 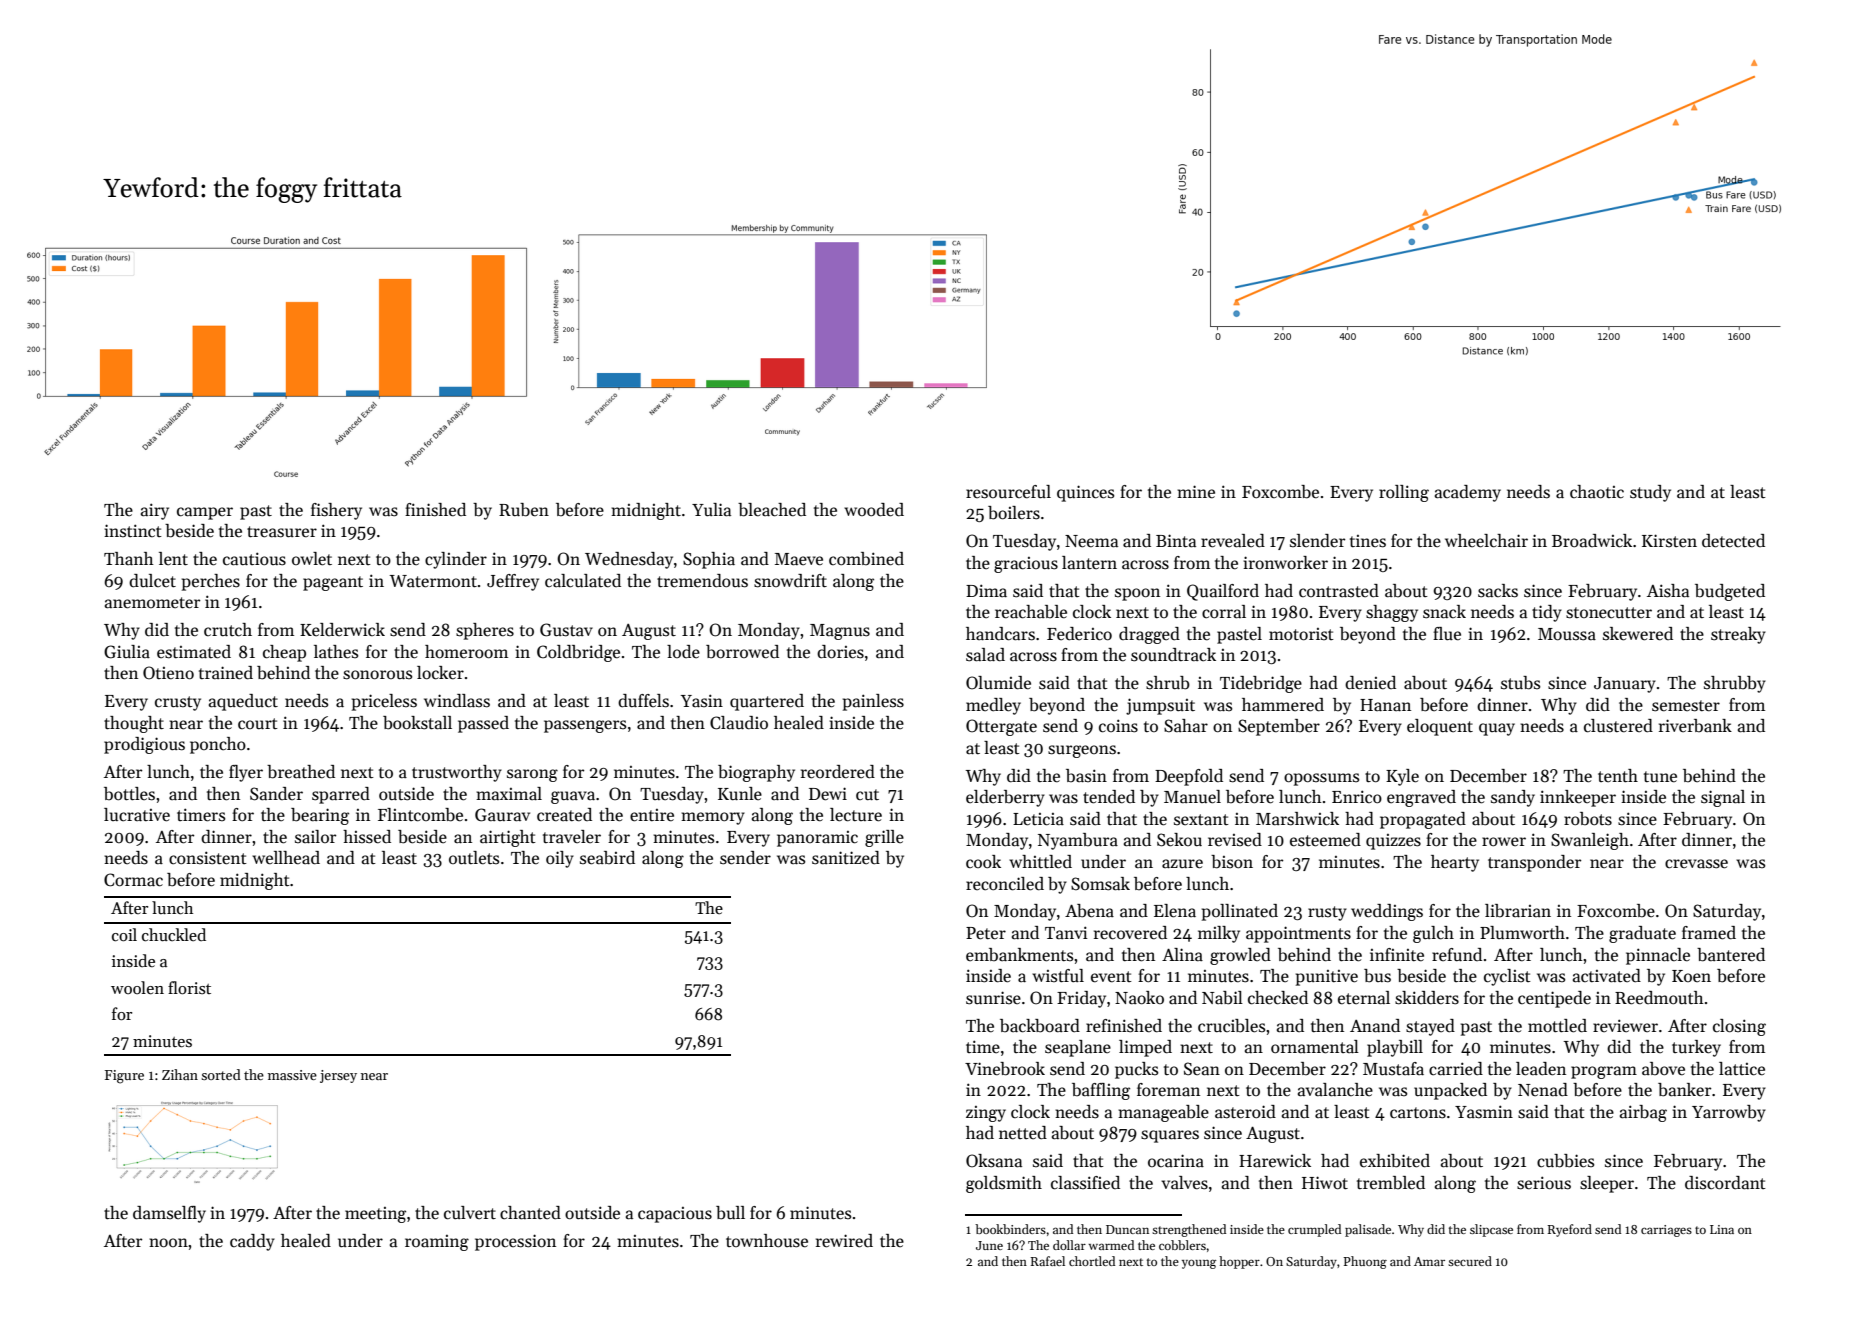 I want to click on fishery, so click(x=336, y=511).
